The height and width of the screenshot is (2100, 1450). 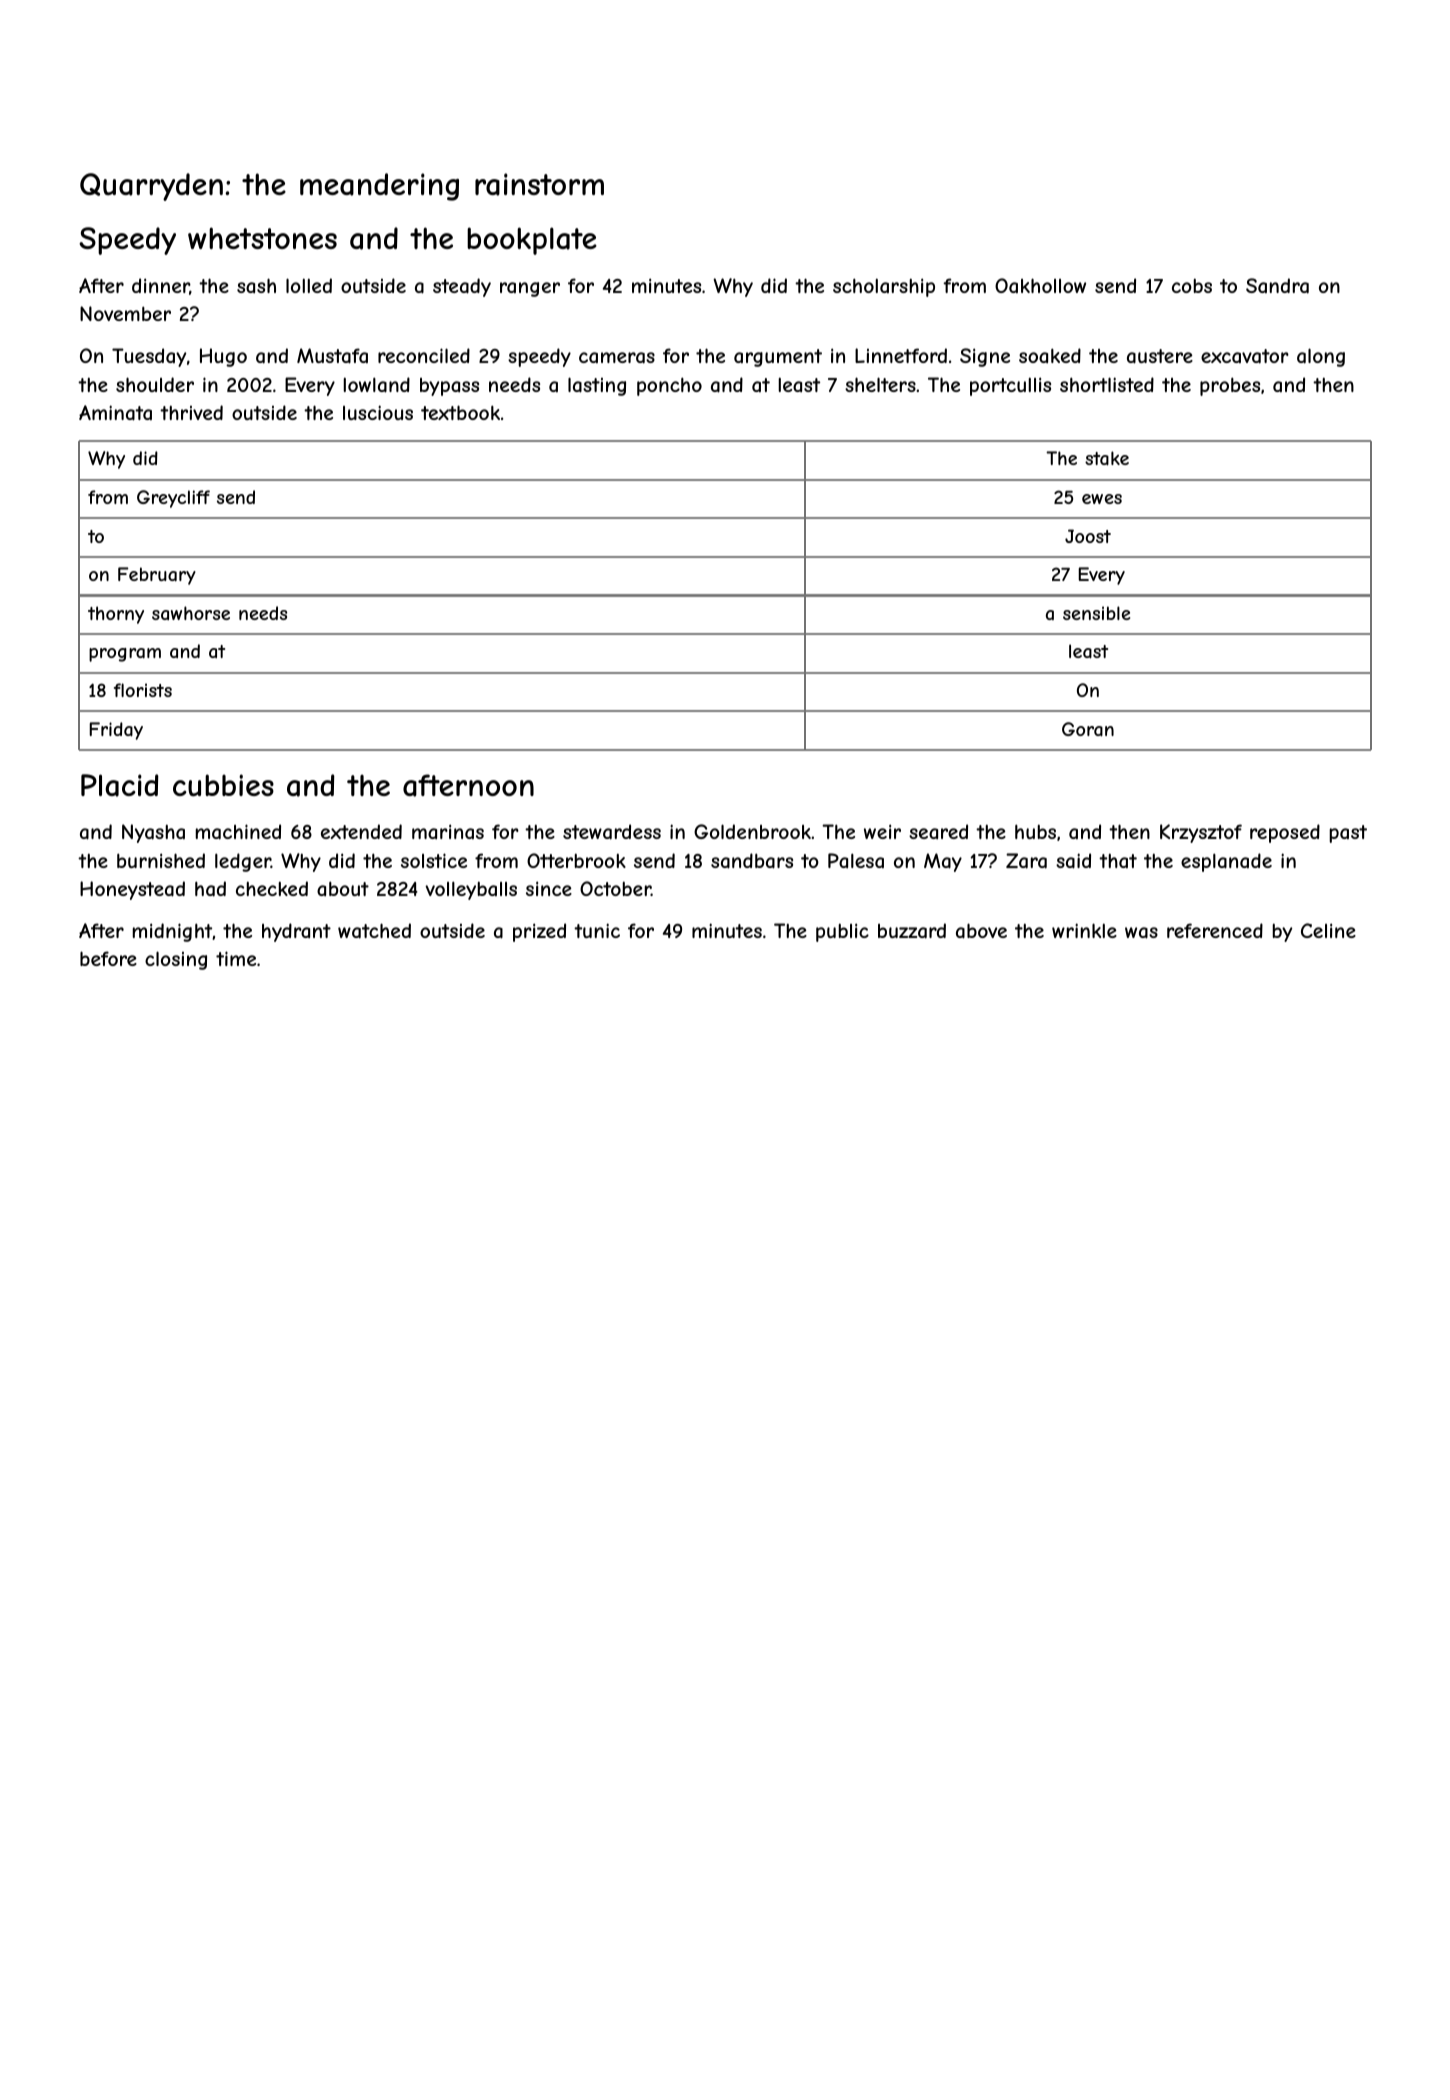 I want to click on probes, so click(x=1230, y=386).
